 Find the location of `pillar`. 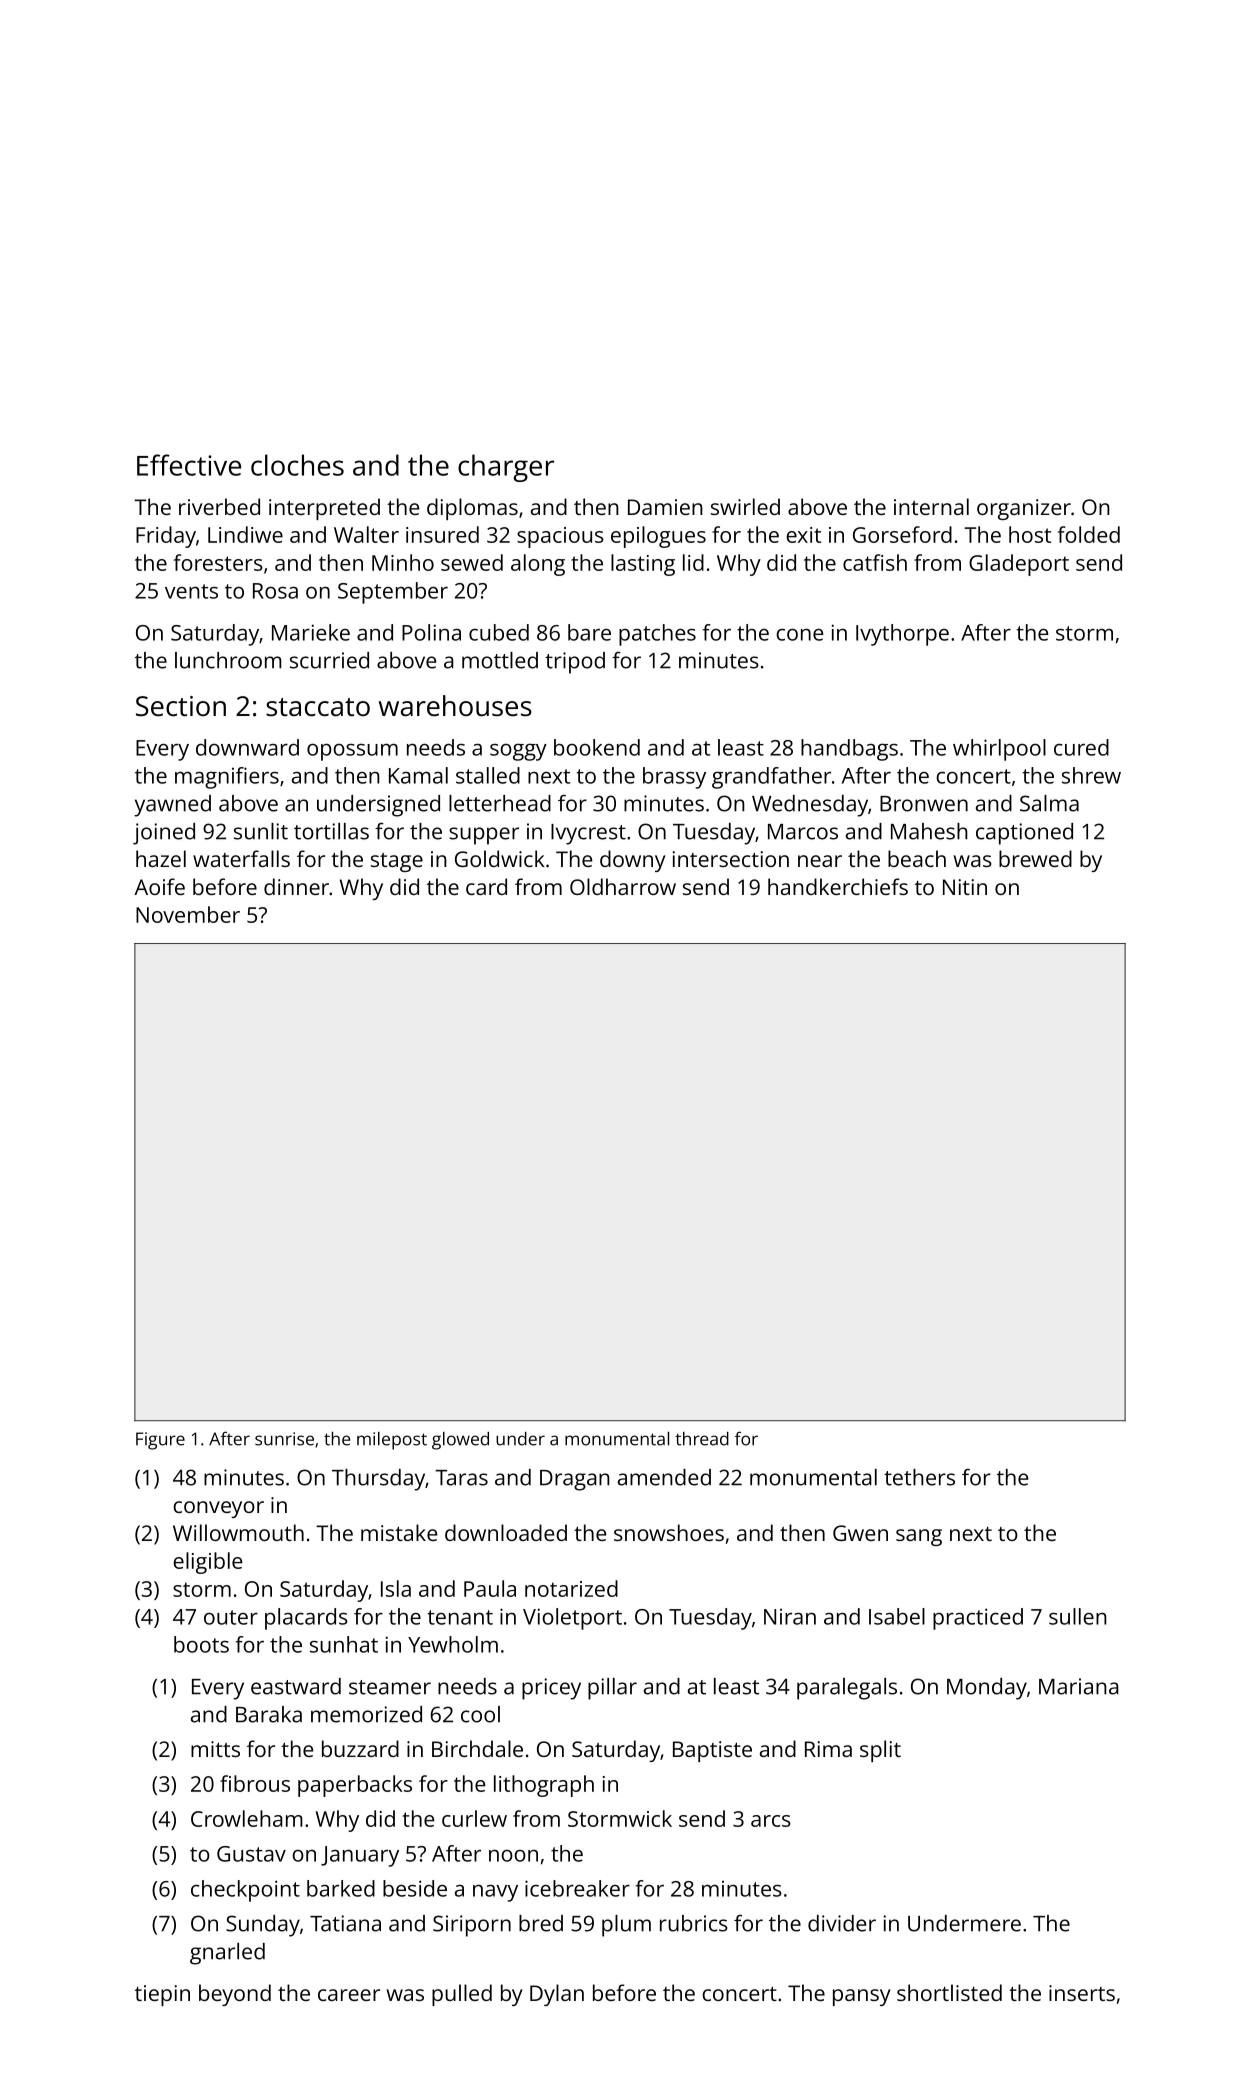

pillar is located at coordinates (612, 1689).
